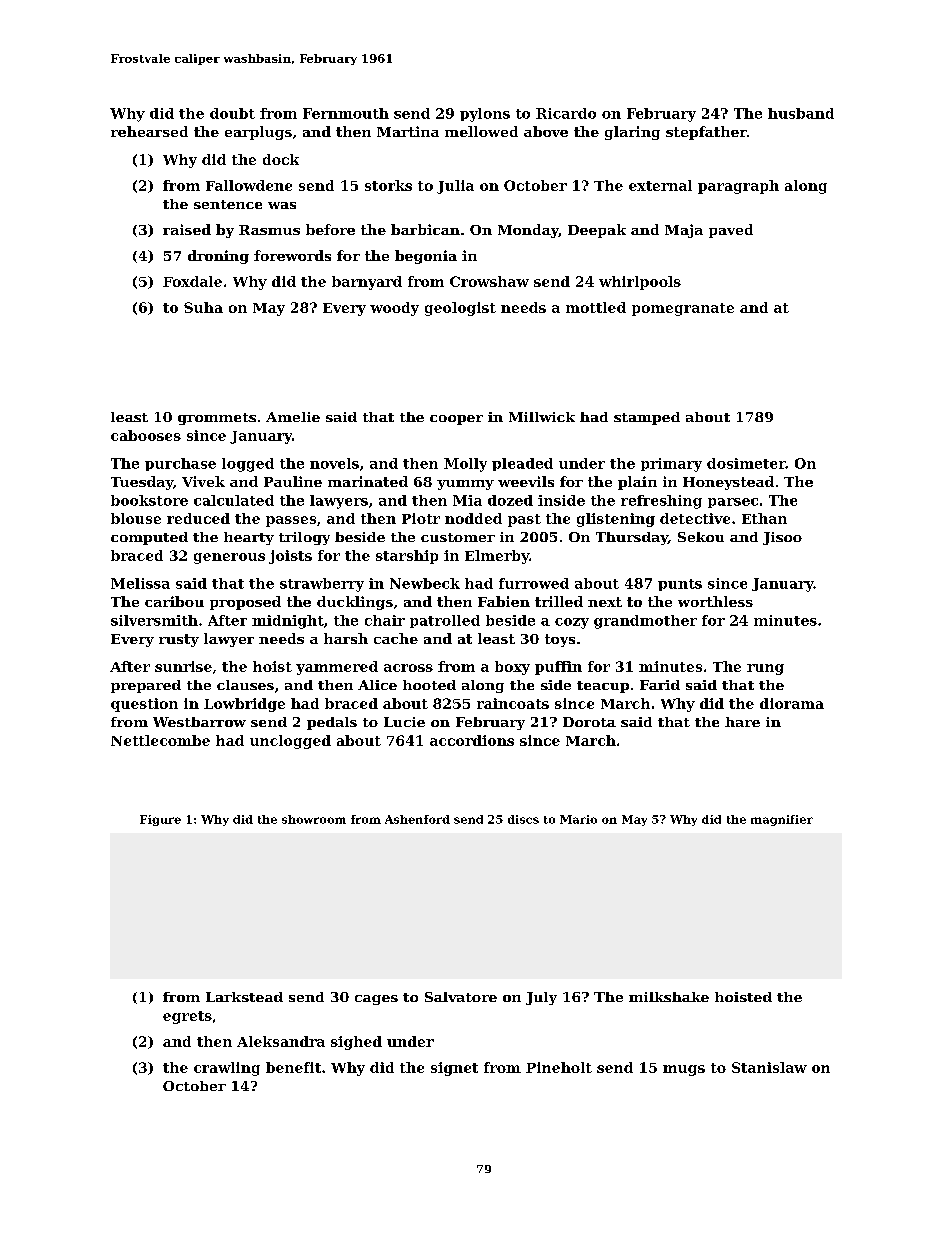 The image size is (952, 1233). Describe the element at coordinates (244, 997) in the page. I see `Larkstead` at that location.
